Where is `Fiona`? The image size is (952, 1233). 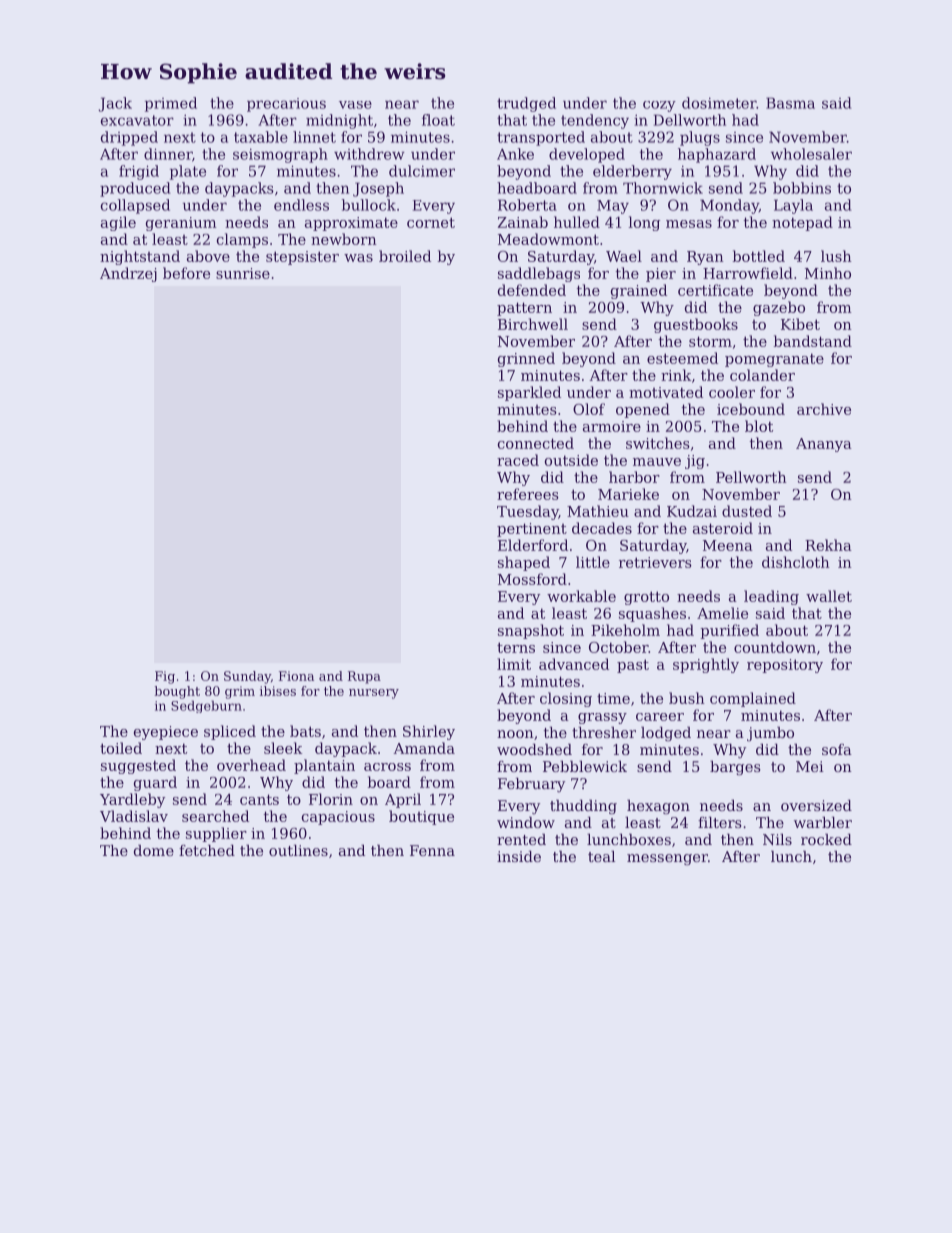
Fiona is located at coordinates (296, 676).
